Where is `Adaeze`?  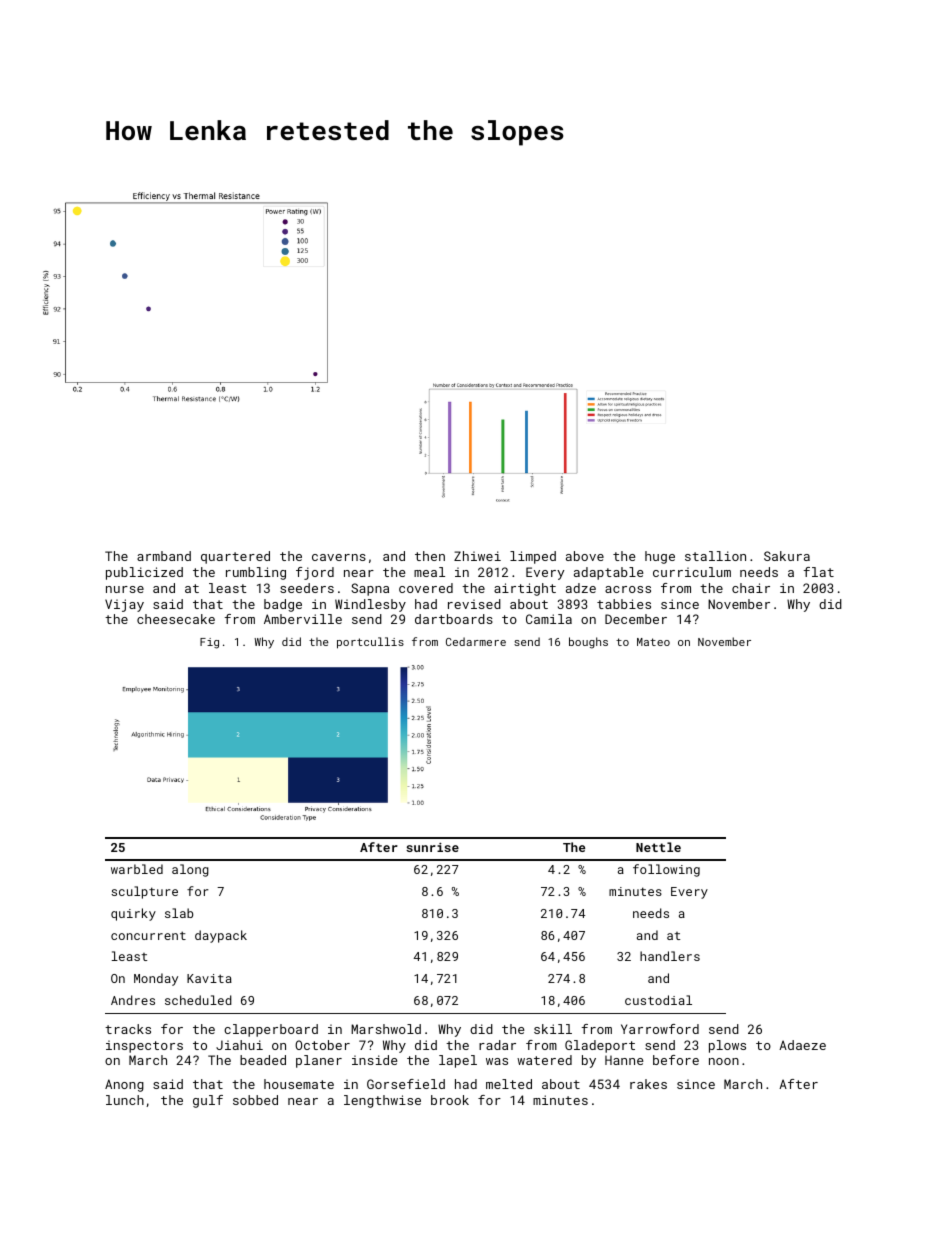 Adaeze is located at coordinates (802, 1045).
